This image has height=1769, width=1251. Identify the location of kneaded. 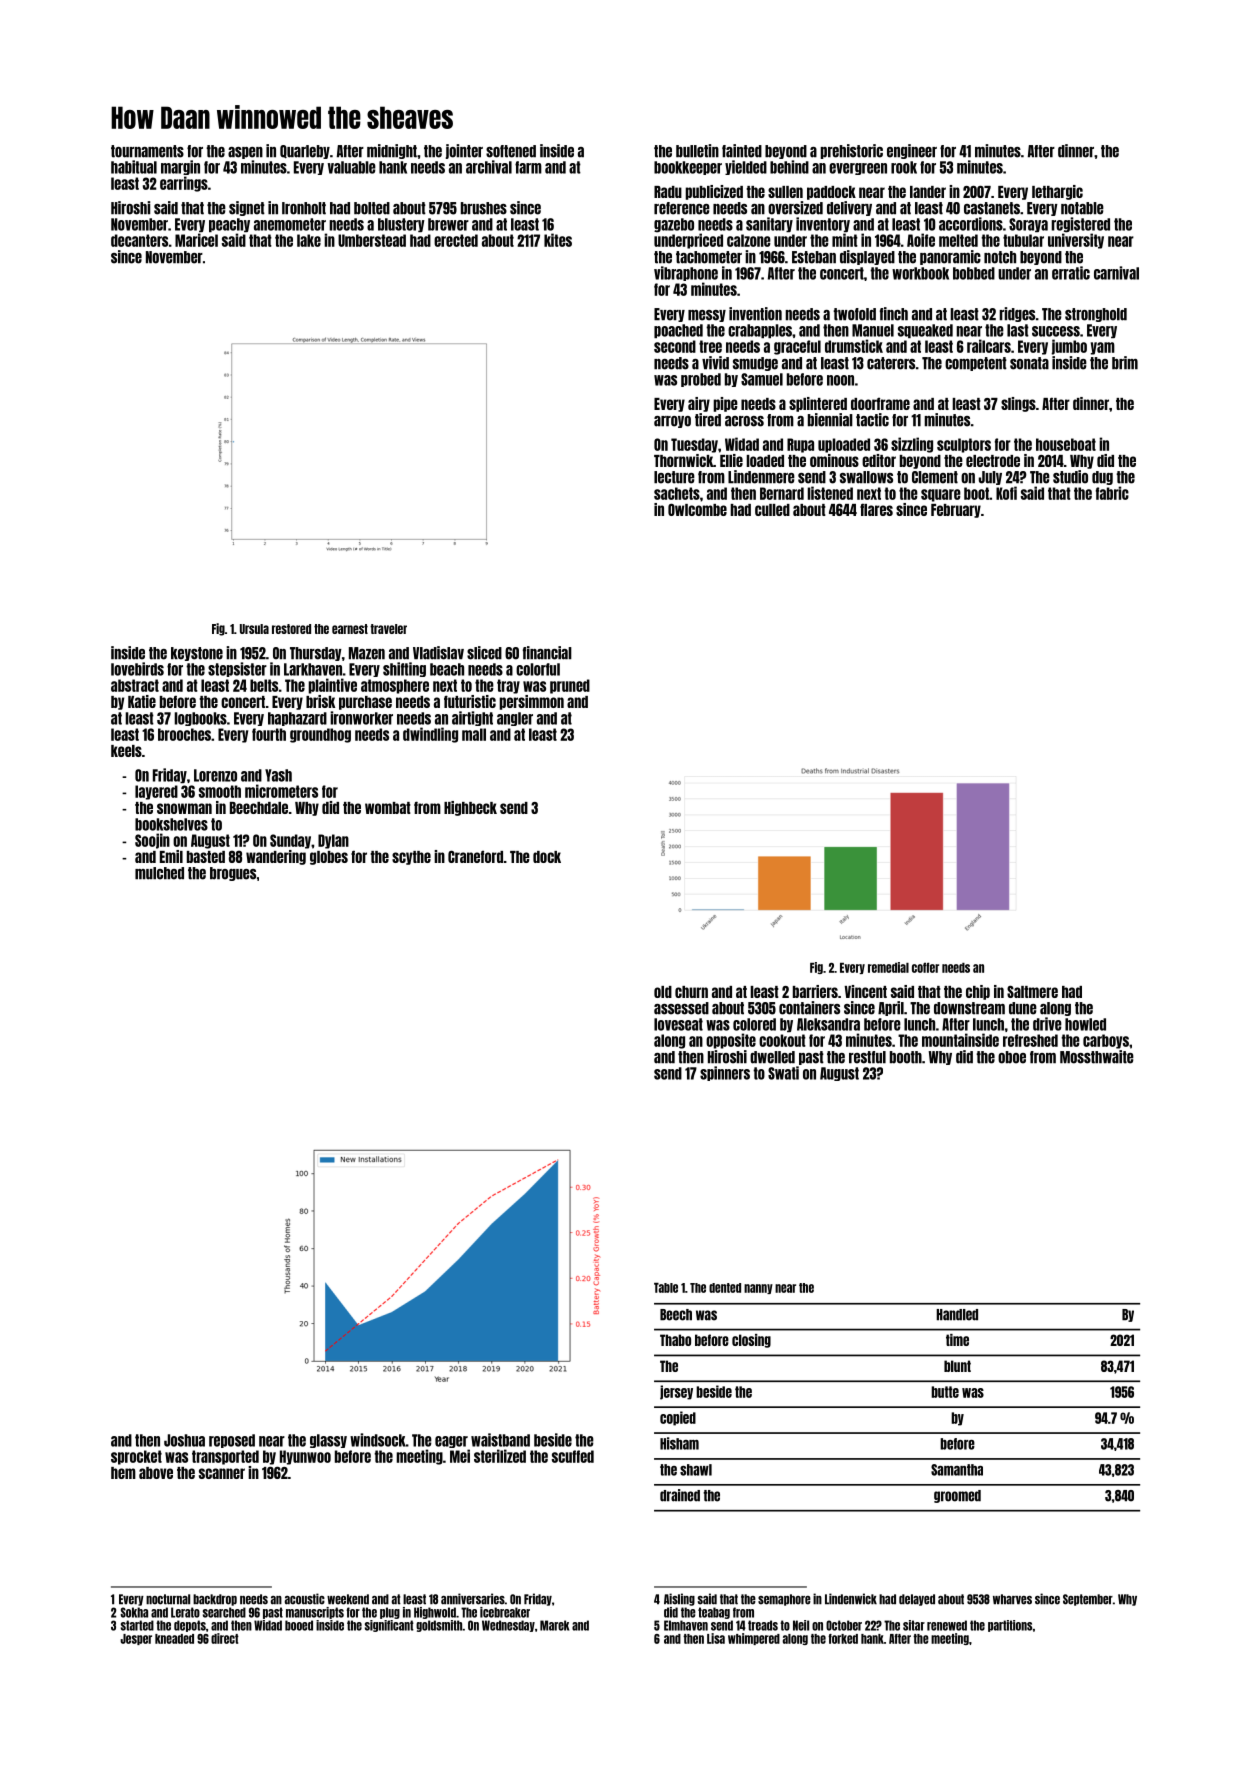
(174, 1639).
